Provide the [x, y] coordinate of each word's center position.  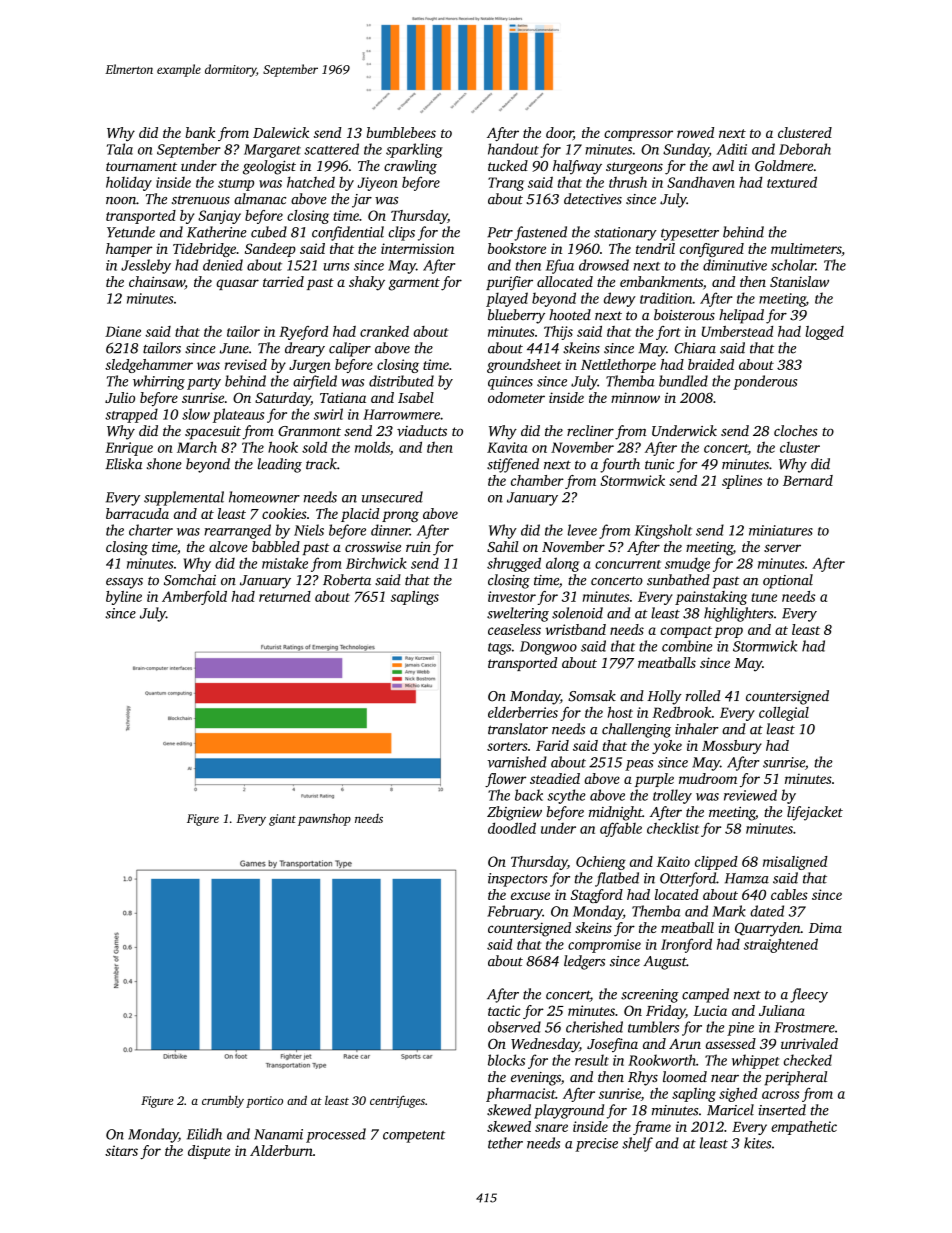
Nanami [278, 1134]
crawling [410, 167]
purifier [509, 283]
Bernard [808, 480]
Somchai [190, 580]
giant [282, 820]
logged [824, 333]
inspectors [517, 880]
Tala [120, 149]
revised [246, 364]
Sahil [502, 546]
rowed [695, 132]
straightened [781, 945]
